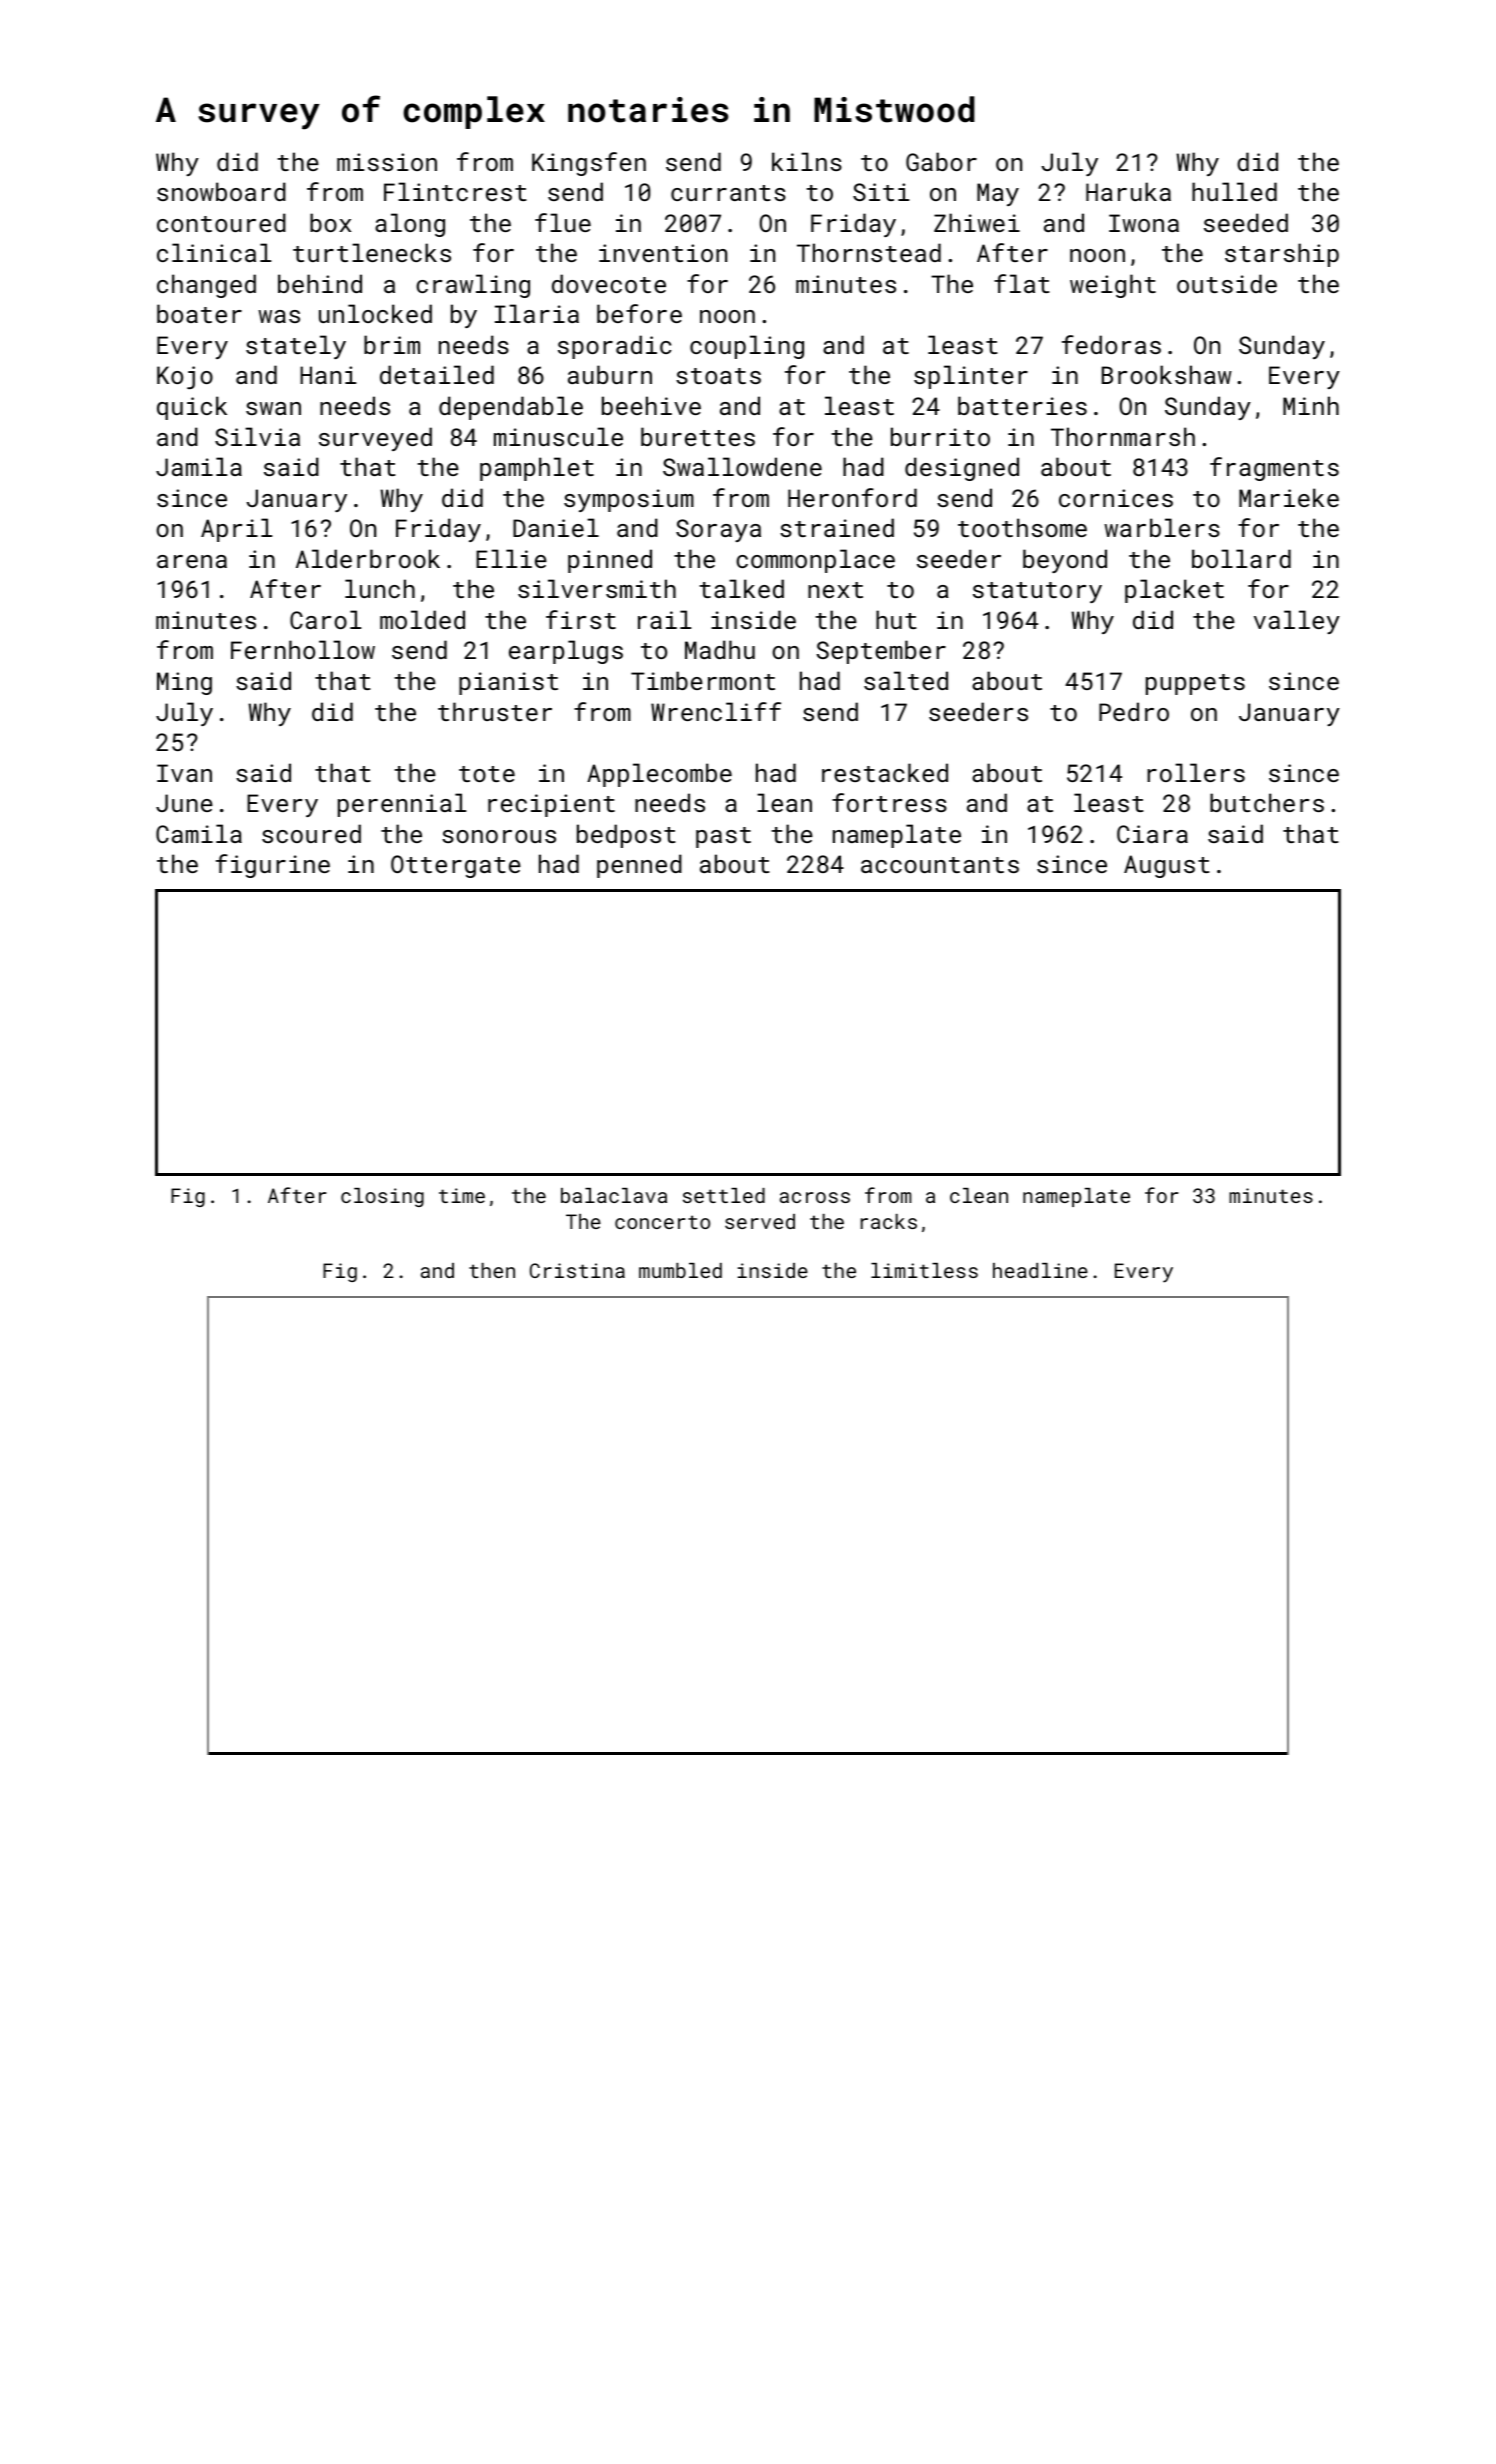 The image size is (1496, 2464). I want to click on seeded, so click(1246, 222).
